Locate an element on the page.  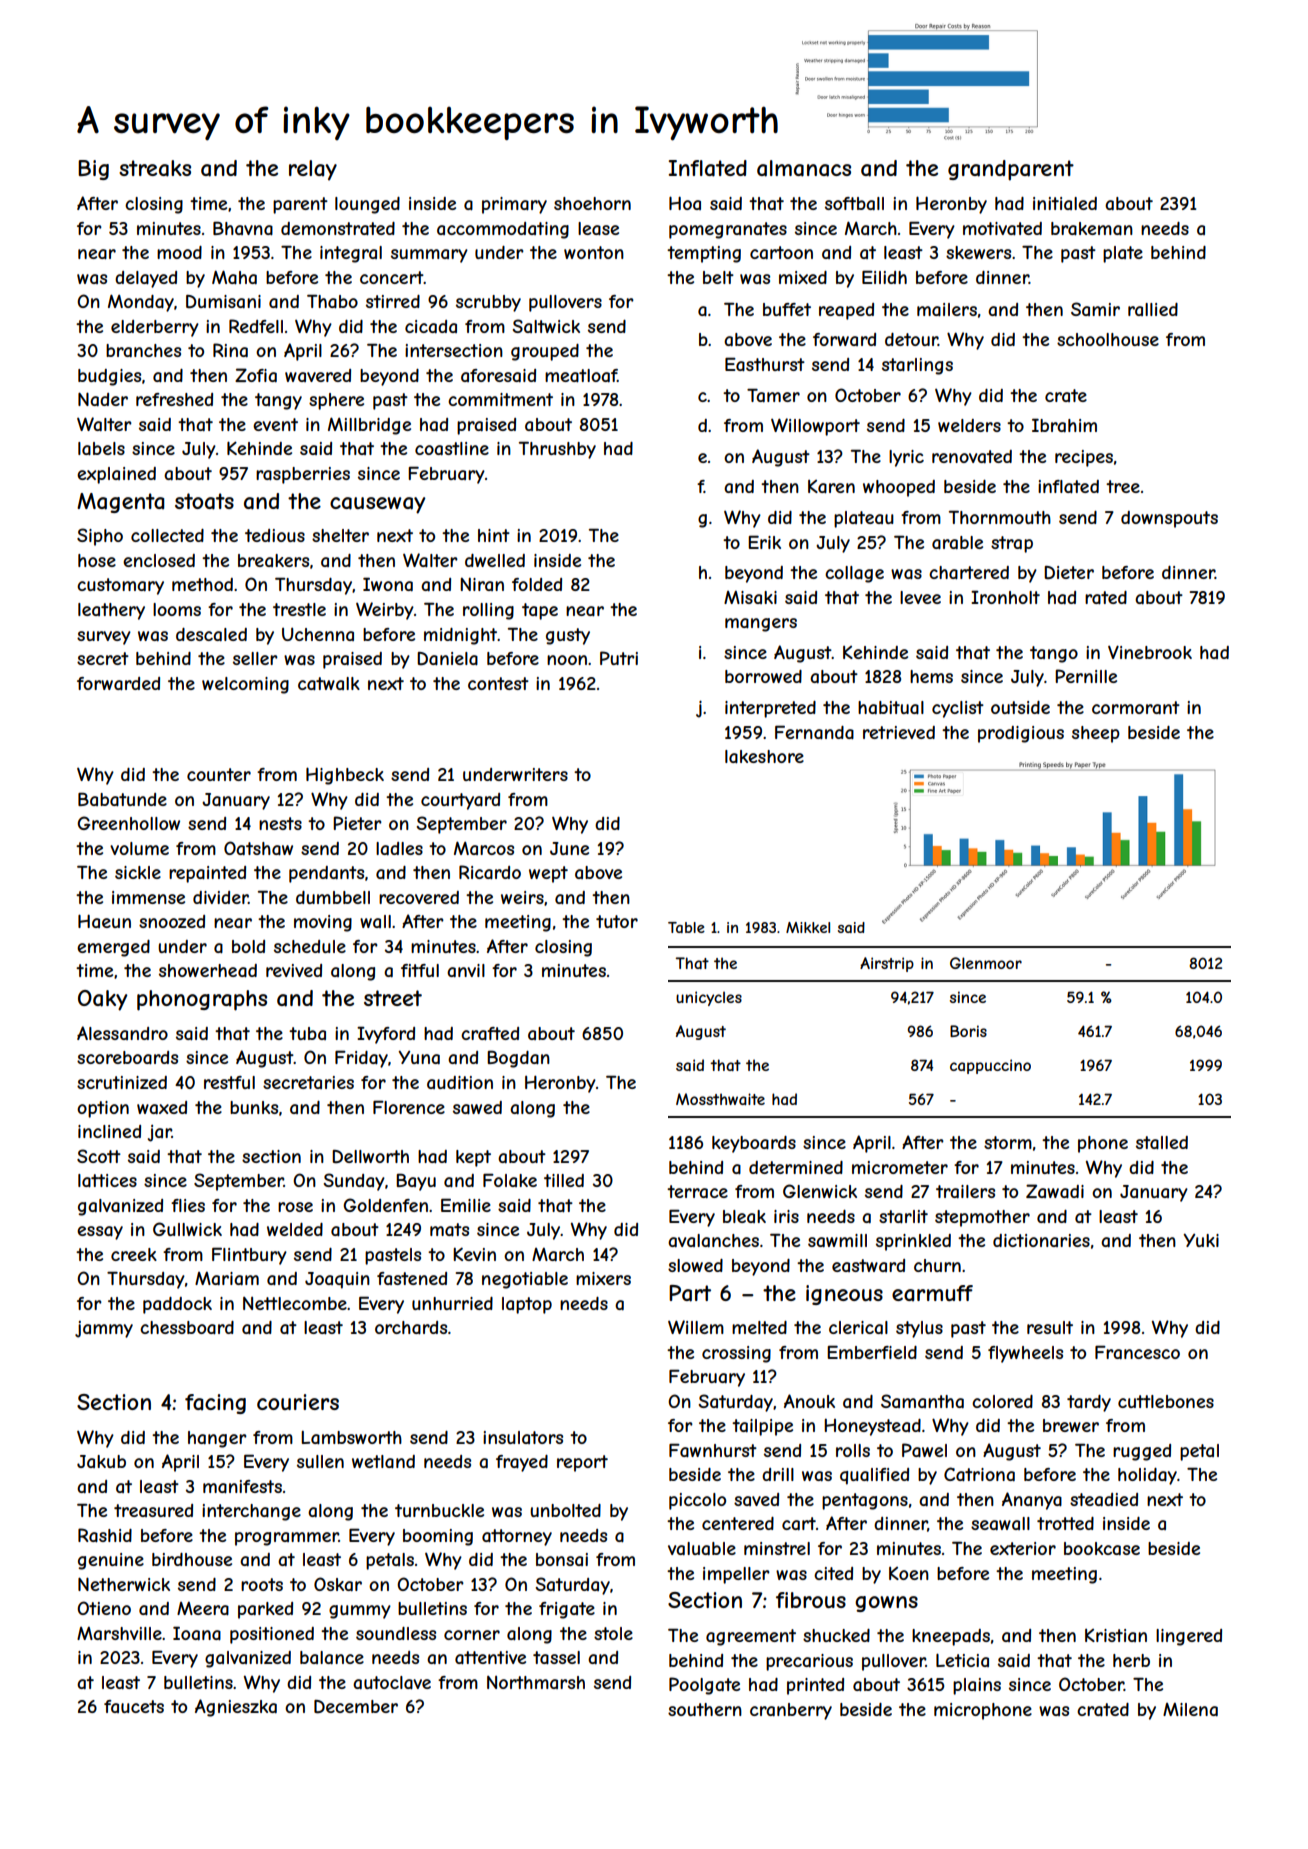
Babatunde is located at coordinates (122, 799).
